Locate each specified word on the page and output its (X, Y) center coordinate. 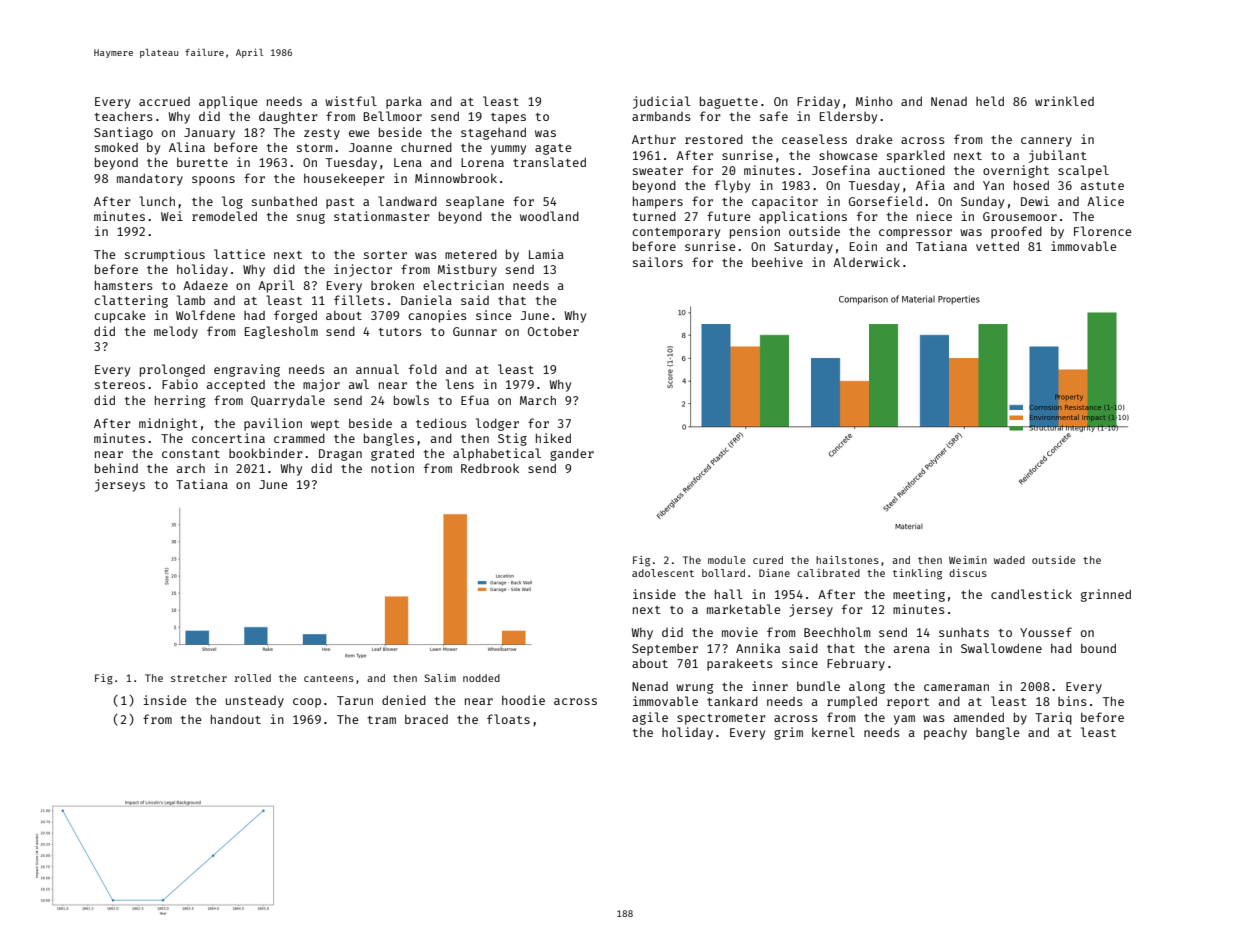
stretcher (199, 678)
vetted (997, 246)
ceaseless (814, 139)
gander (572, 454)
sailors (658, 262)
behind (116, 468)
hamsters (124, 285)
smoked (116, 147)
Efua (475, 400)
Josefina (841, 170)
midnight (168, 424)
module (726, 560)
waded (1009, 560)
